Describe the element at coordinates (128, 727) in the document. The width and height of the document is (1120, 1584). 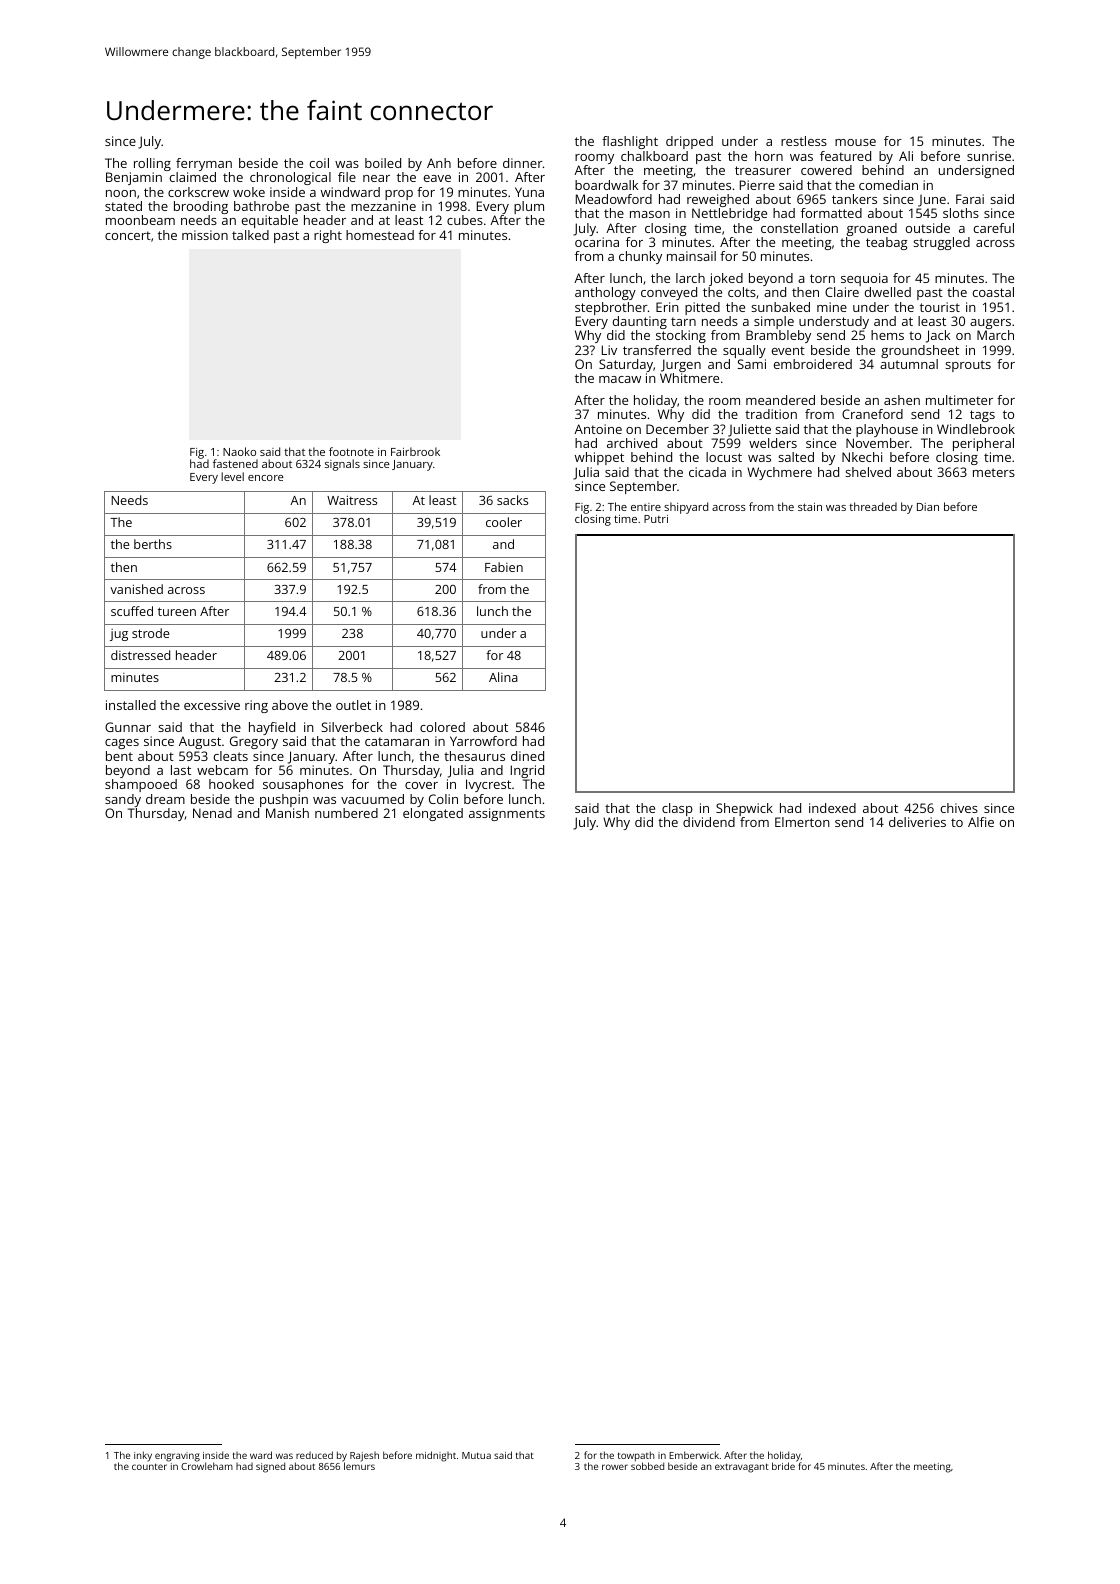
I see `Gunnar` at that location.
